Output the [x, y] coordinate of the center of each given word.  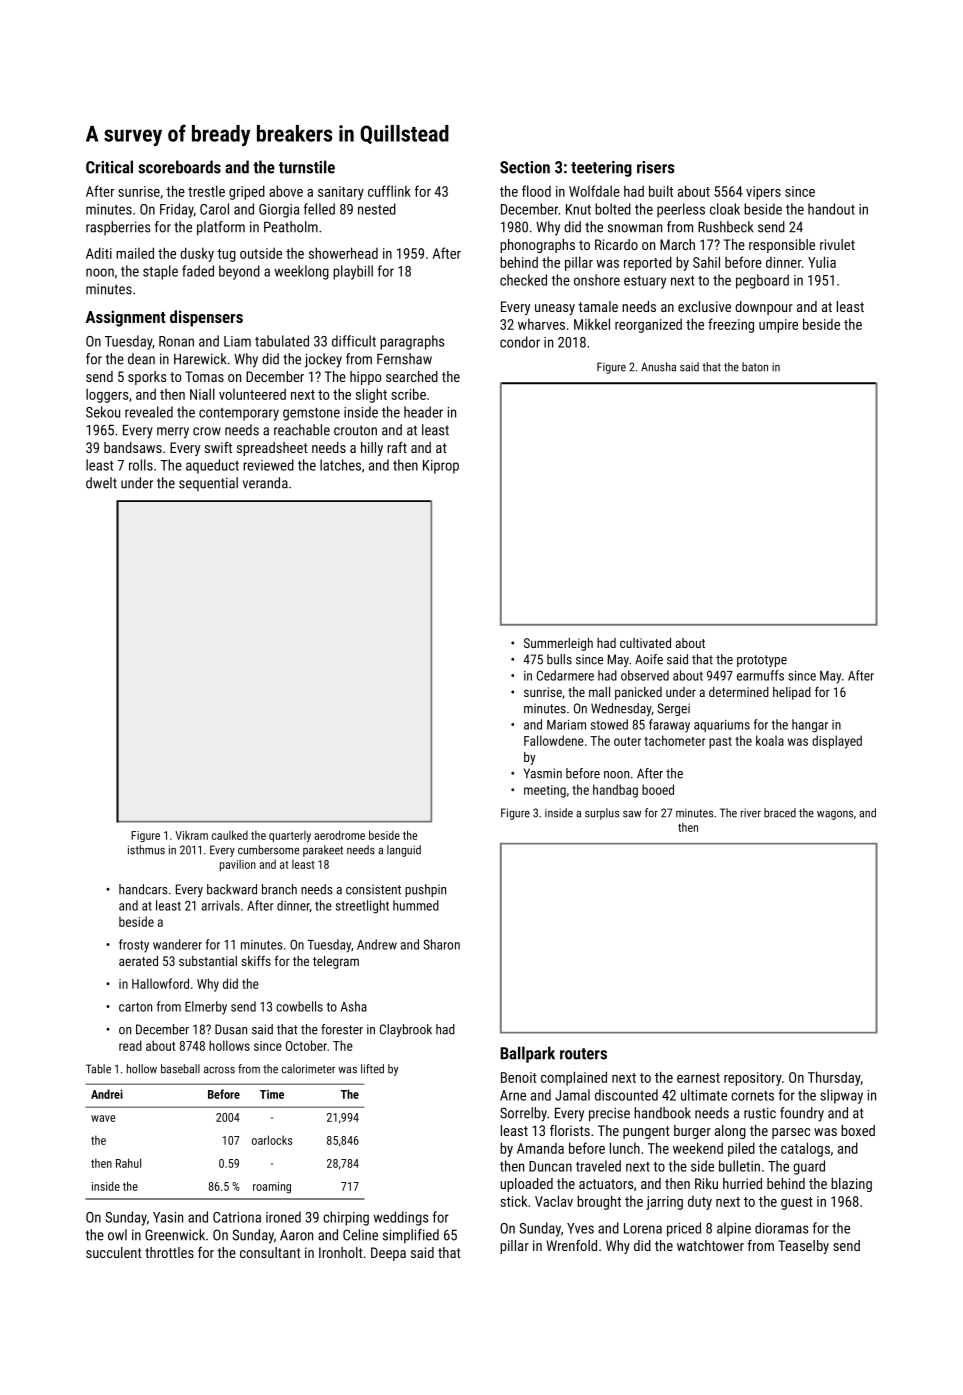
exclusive [704, 306]
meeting [545, 791]
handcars [143, 889]
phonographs [537, 246]
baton [755, 367]
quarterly [290, 837]
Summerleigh [558, 644]
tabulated [282, 341]
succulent [114, 1252]
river [751, 813]
